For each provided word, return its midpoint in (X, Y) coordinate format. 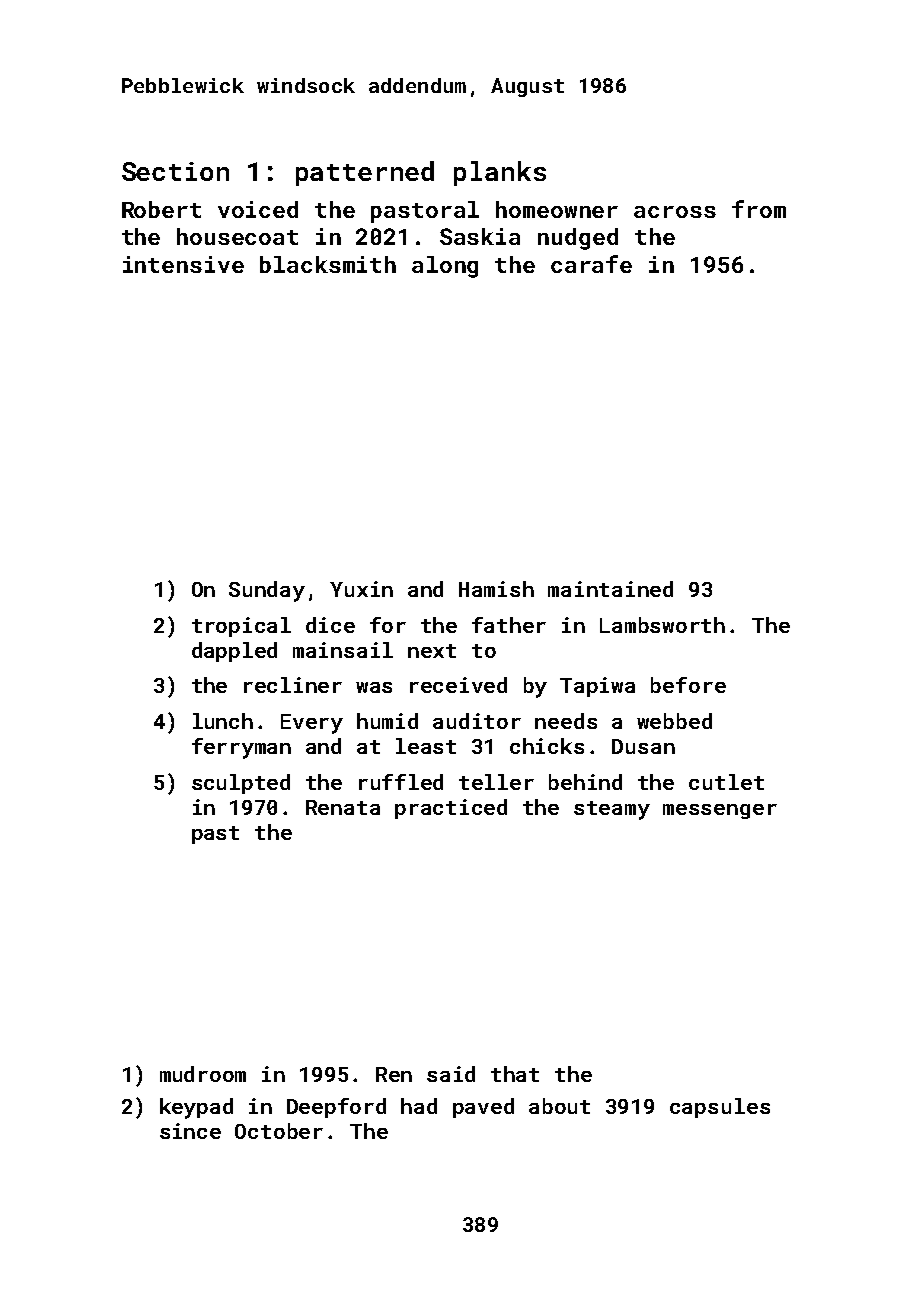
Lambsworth (662, 625)
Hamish (496, 589)
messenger (720, 811)
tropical (241, 627)
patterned (365, 173)
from (759, 209)
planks (500, 173)
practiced (451, 809)
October (279, 1131)
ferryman (241, 748)
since (190, 1131)
